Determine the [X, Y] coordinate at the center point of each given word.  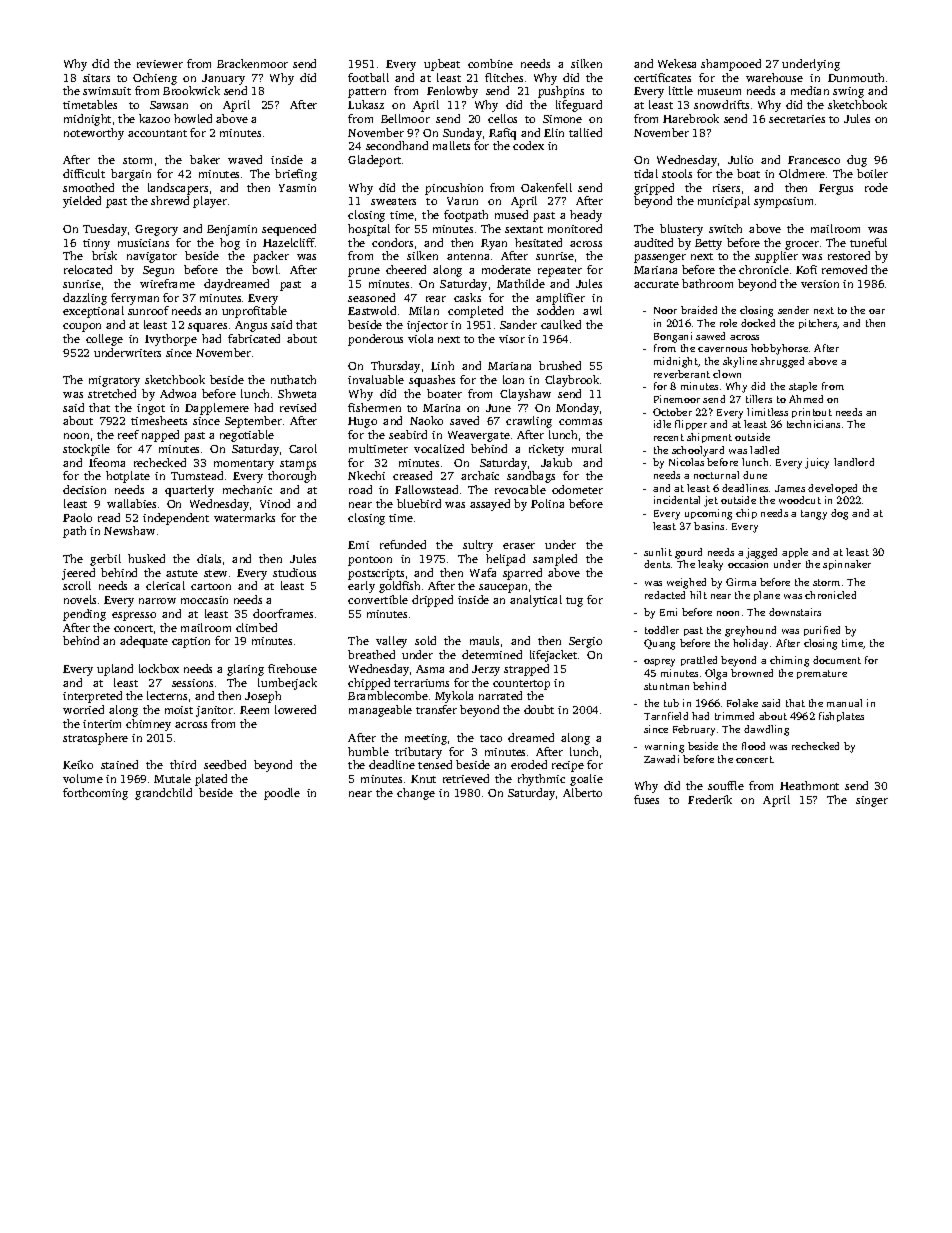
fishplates [841, 717]
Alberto [582, 792]
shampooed [731, 65]
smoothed [88, 187]
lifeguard [579, 106]
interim [102, 724]
